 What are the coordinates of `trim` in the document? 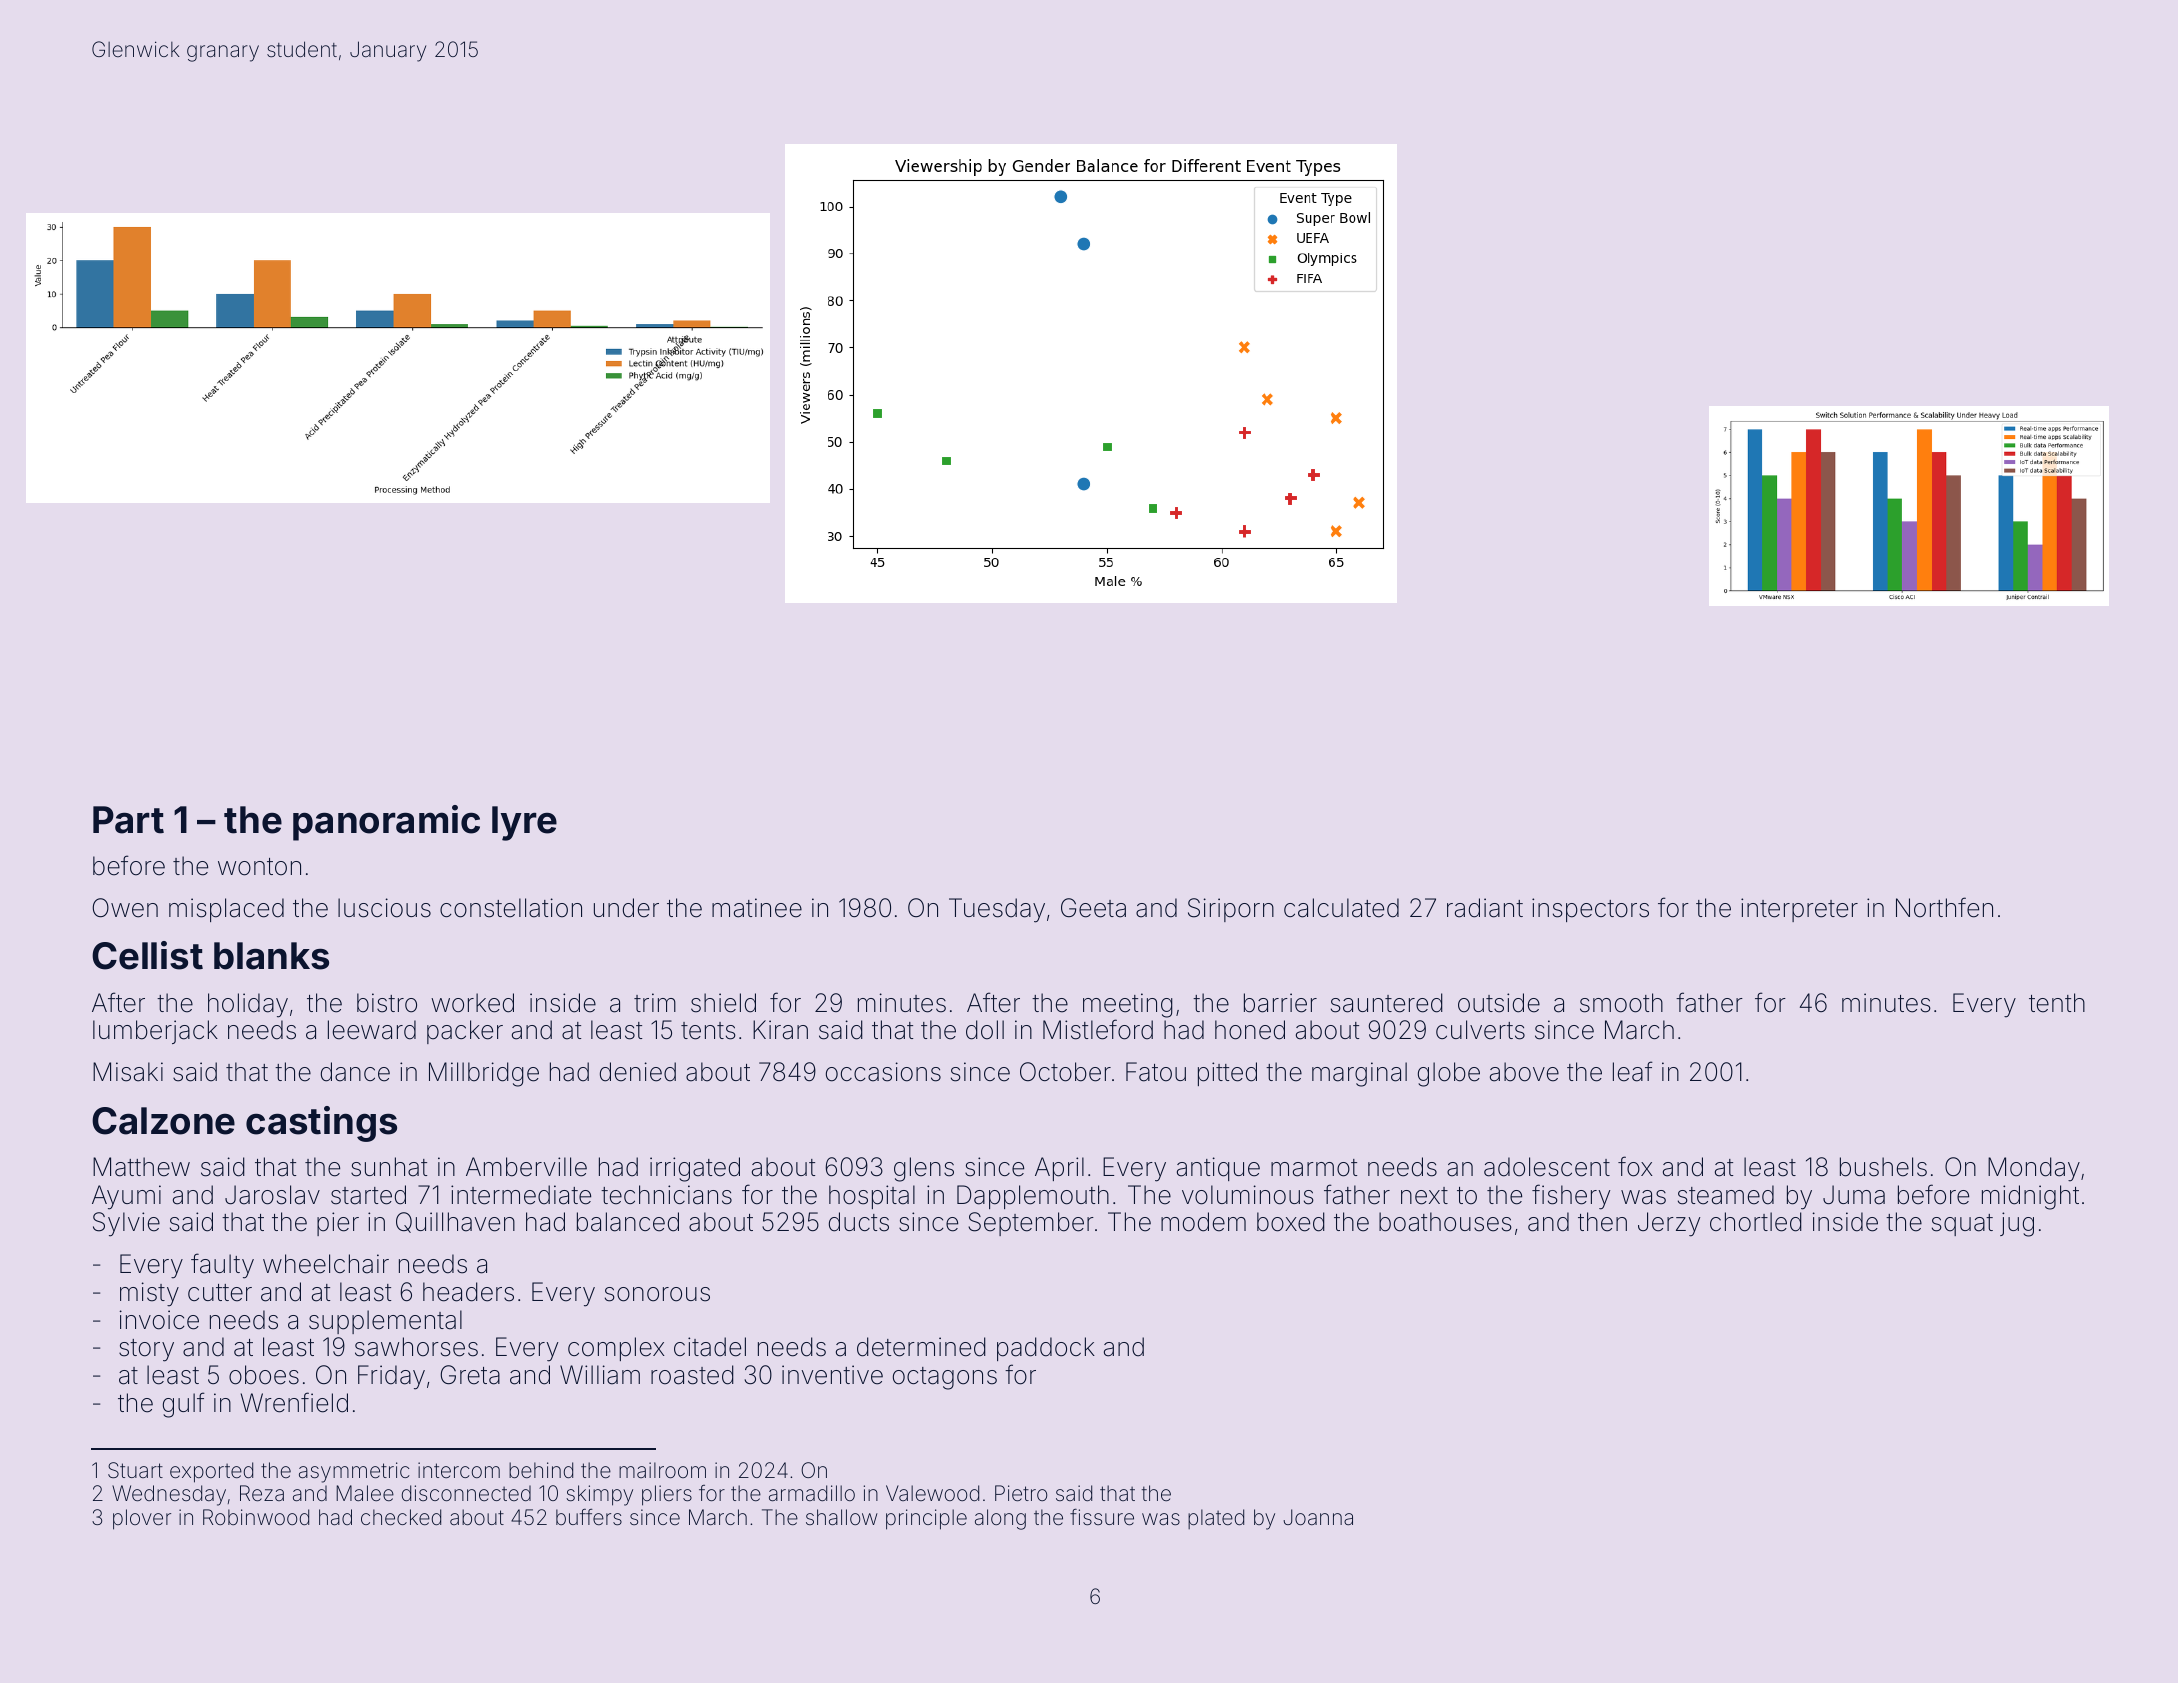 It's located at (655, 1002).
